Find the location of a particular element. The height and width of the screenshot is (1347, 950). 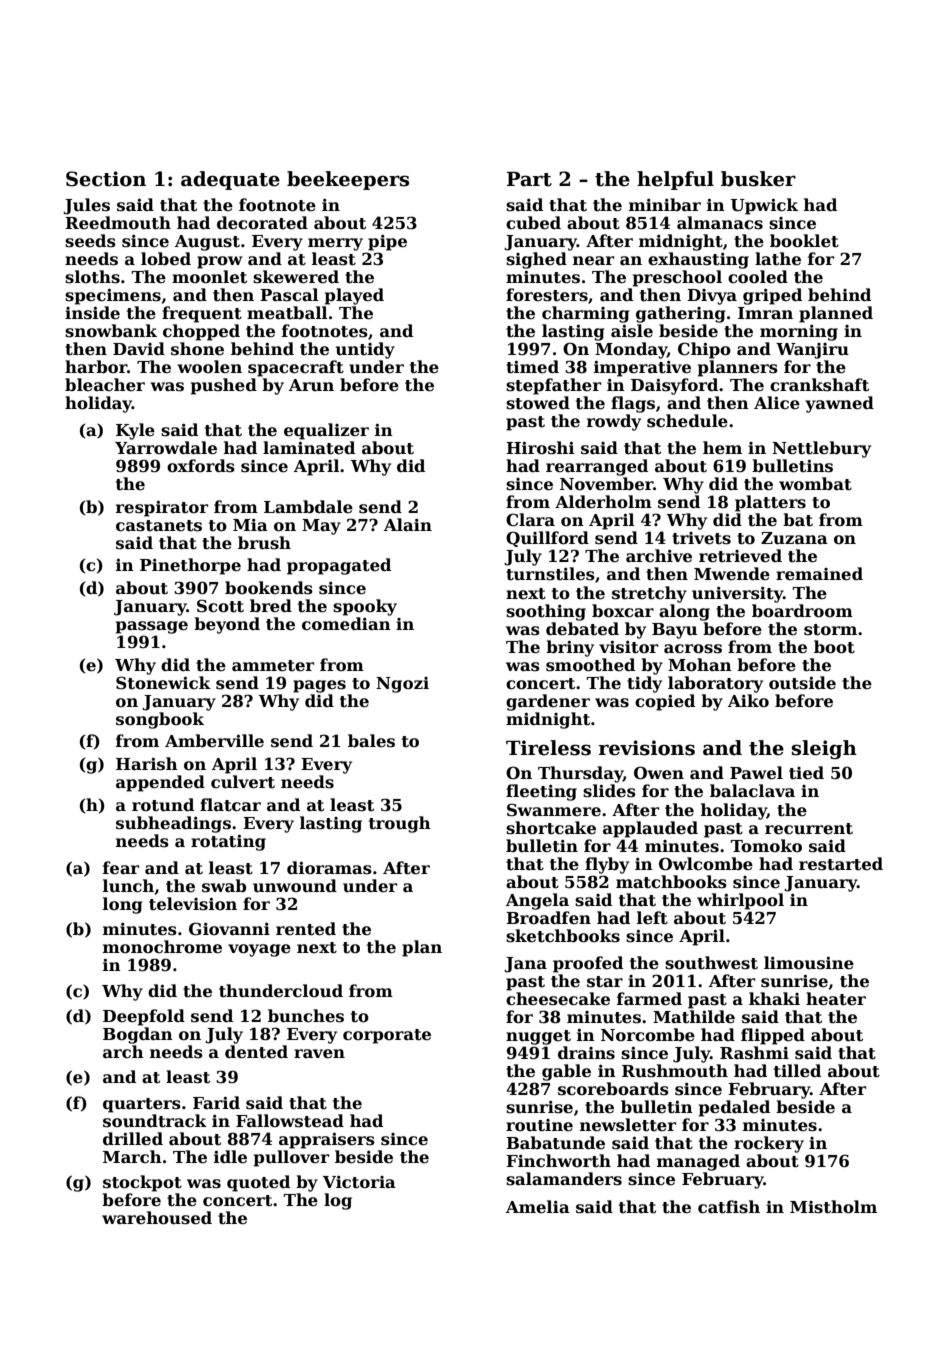

Part is located at coordinates (529, 179).
